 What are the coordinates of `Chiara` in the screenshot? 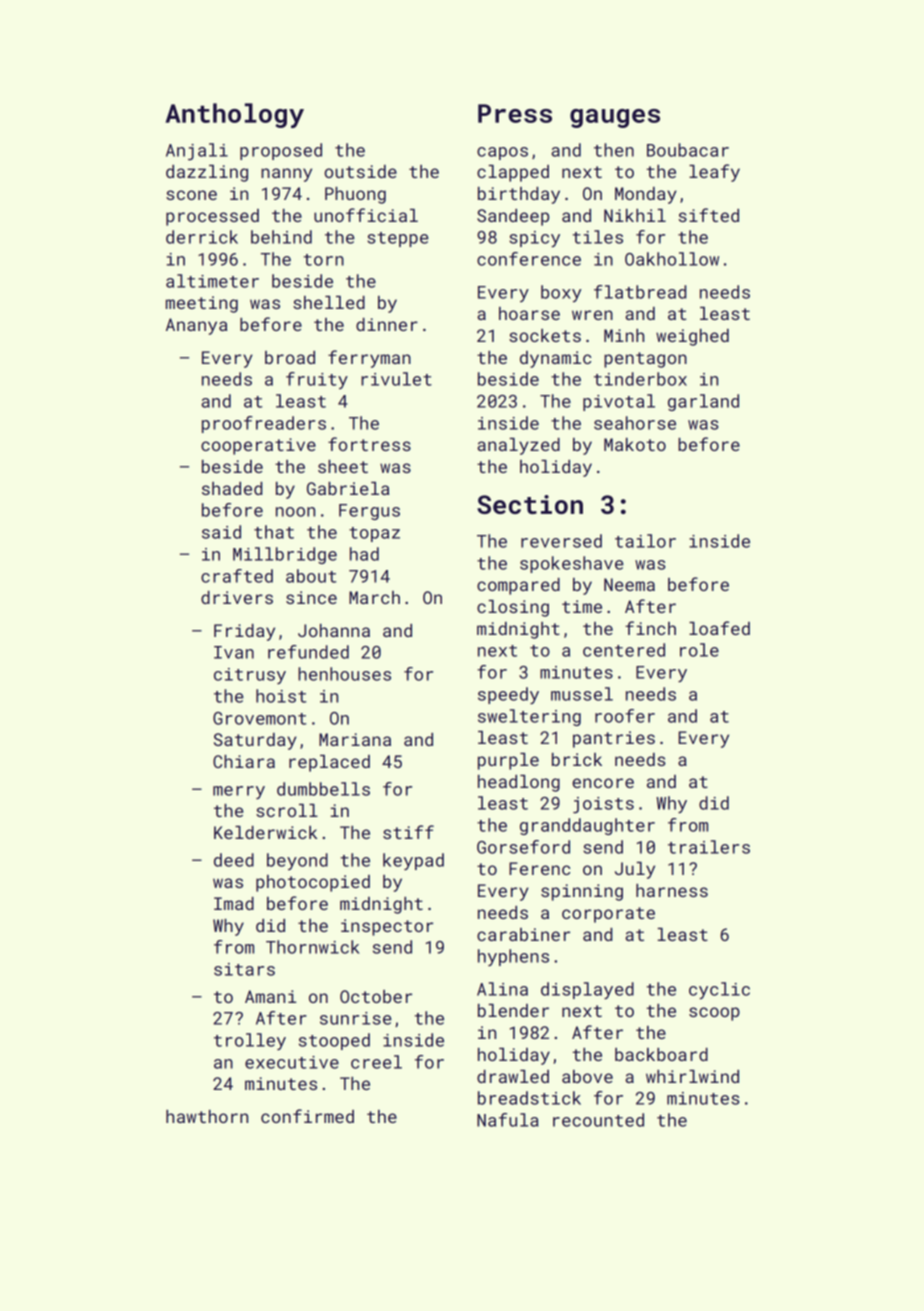 It's located at (244, 761).
